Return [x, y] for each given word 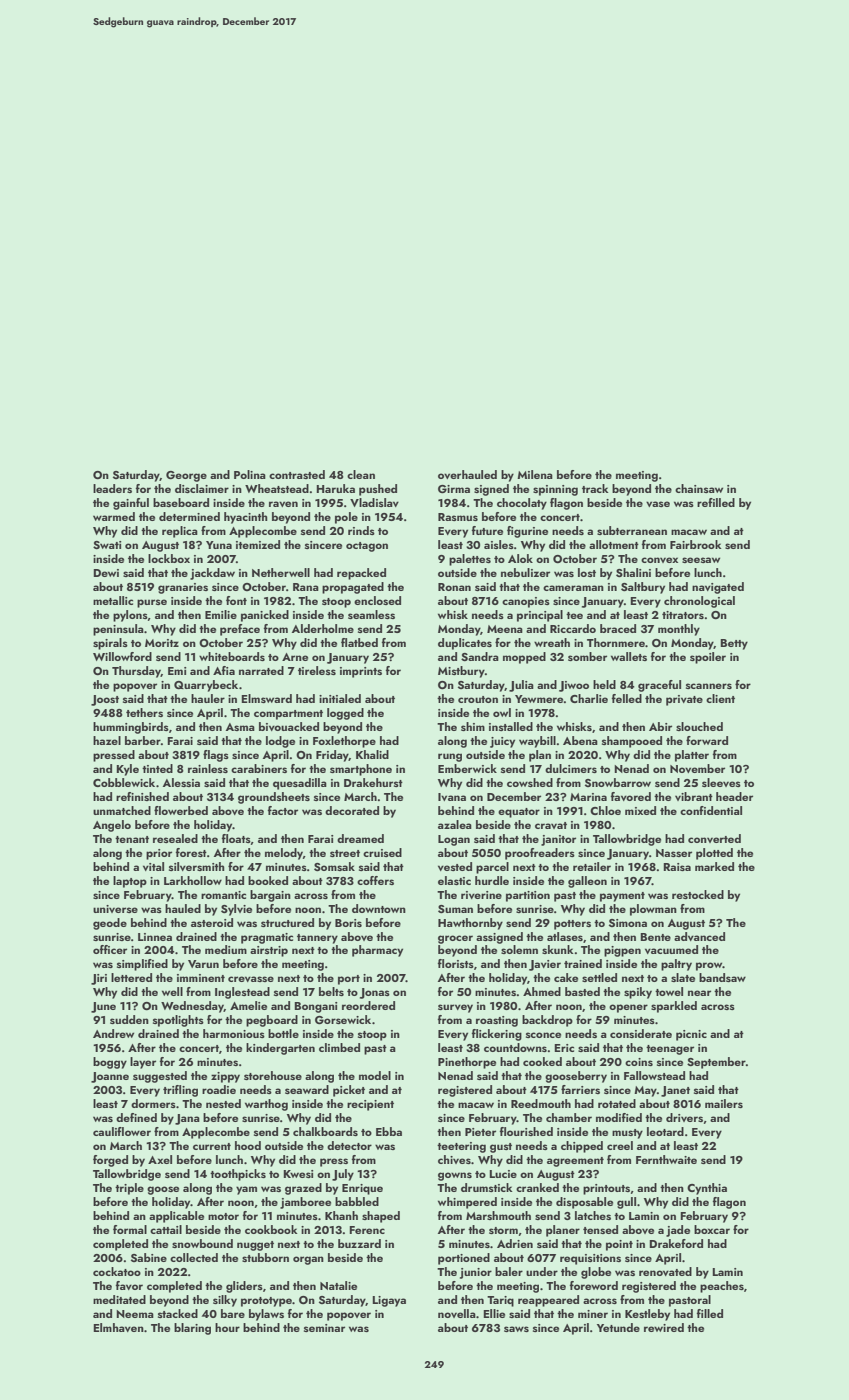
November [697, 768]
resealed [175, 838]
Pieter [480, 1132]
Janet [675, 1091]
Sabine [149, 1257]
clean [361, 474]
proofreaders [540, 854]
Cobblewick [124, 782]
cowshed [530, 782]
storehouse [273, 1075]
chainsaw [699, 488]
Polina [250, 474]
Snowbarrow [618, 782]
